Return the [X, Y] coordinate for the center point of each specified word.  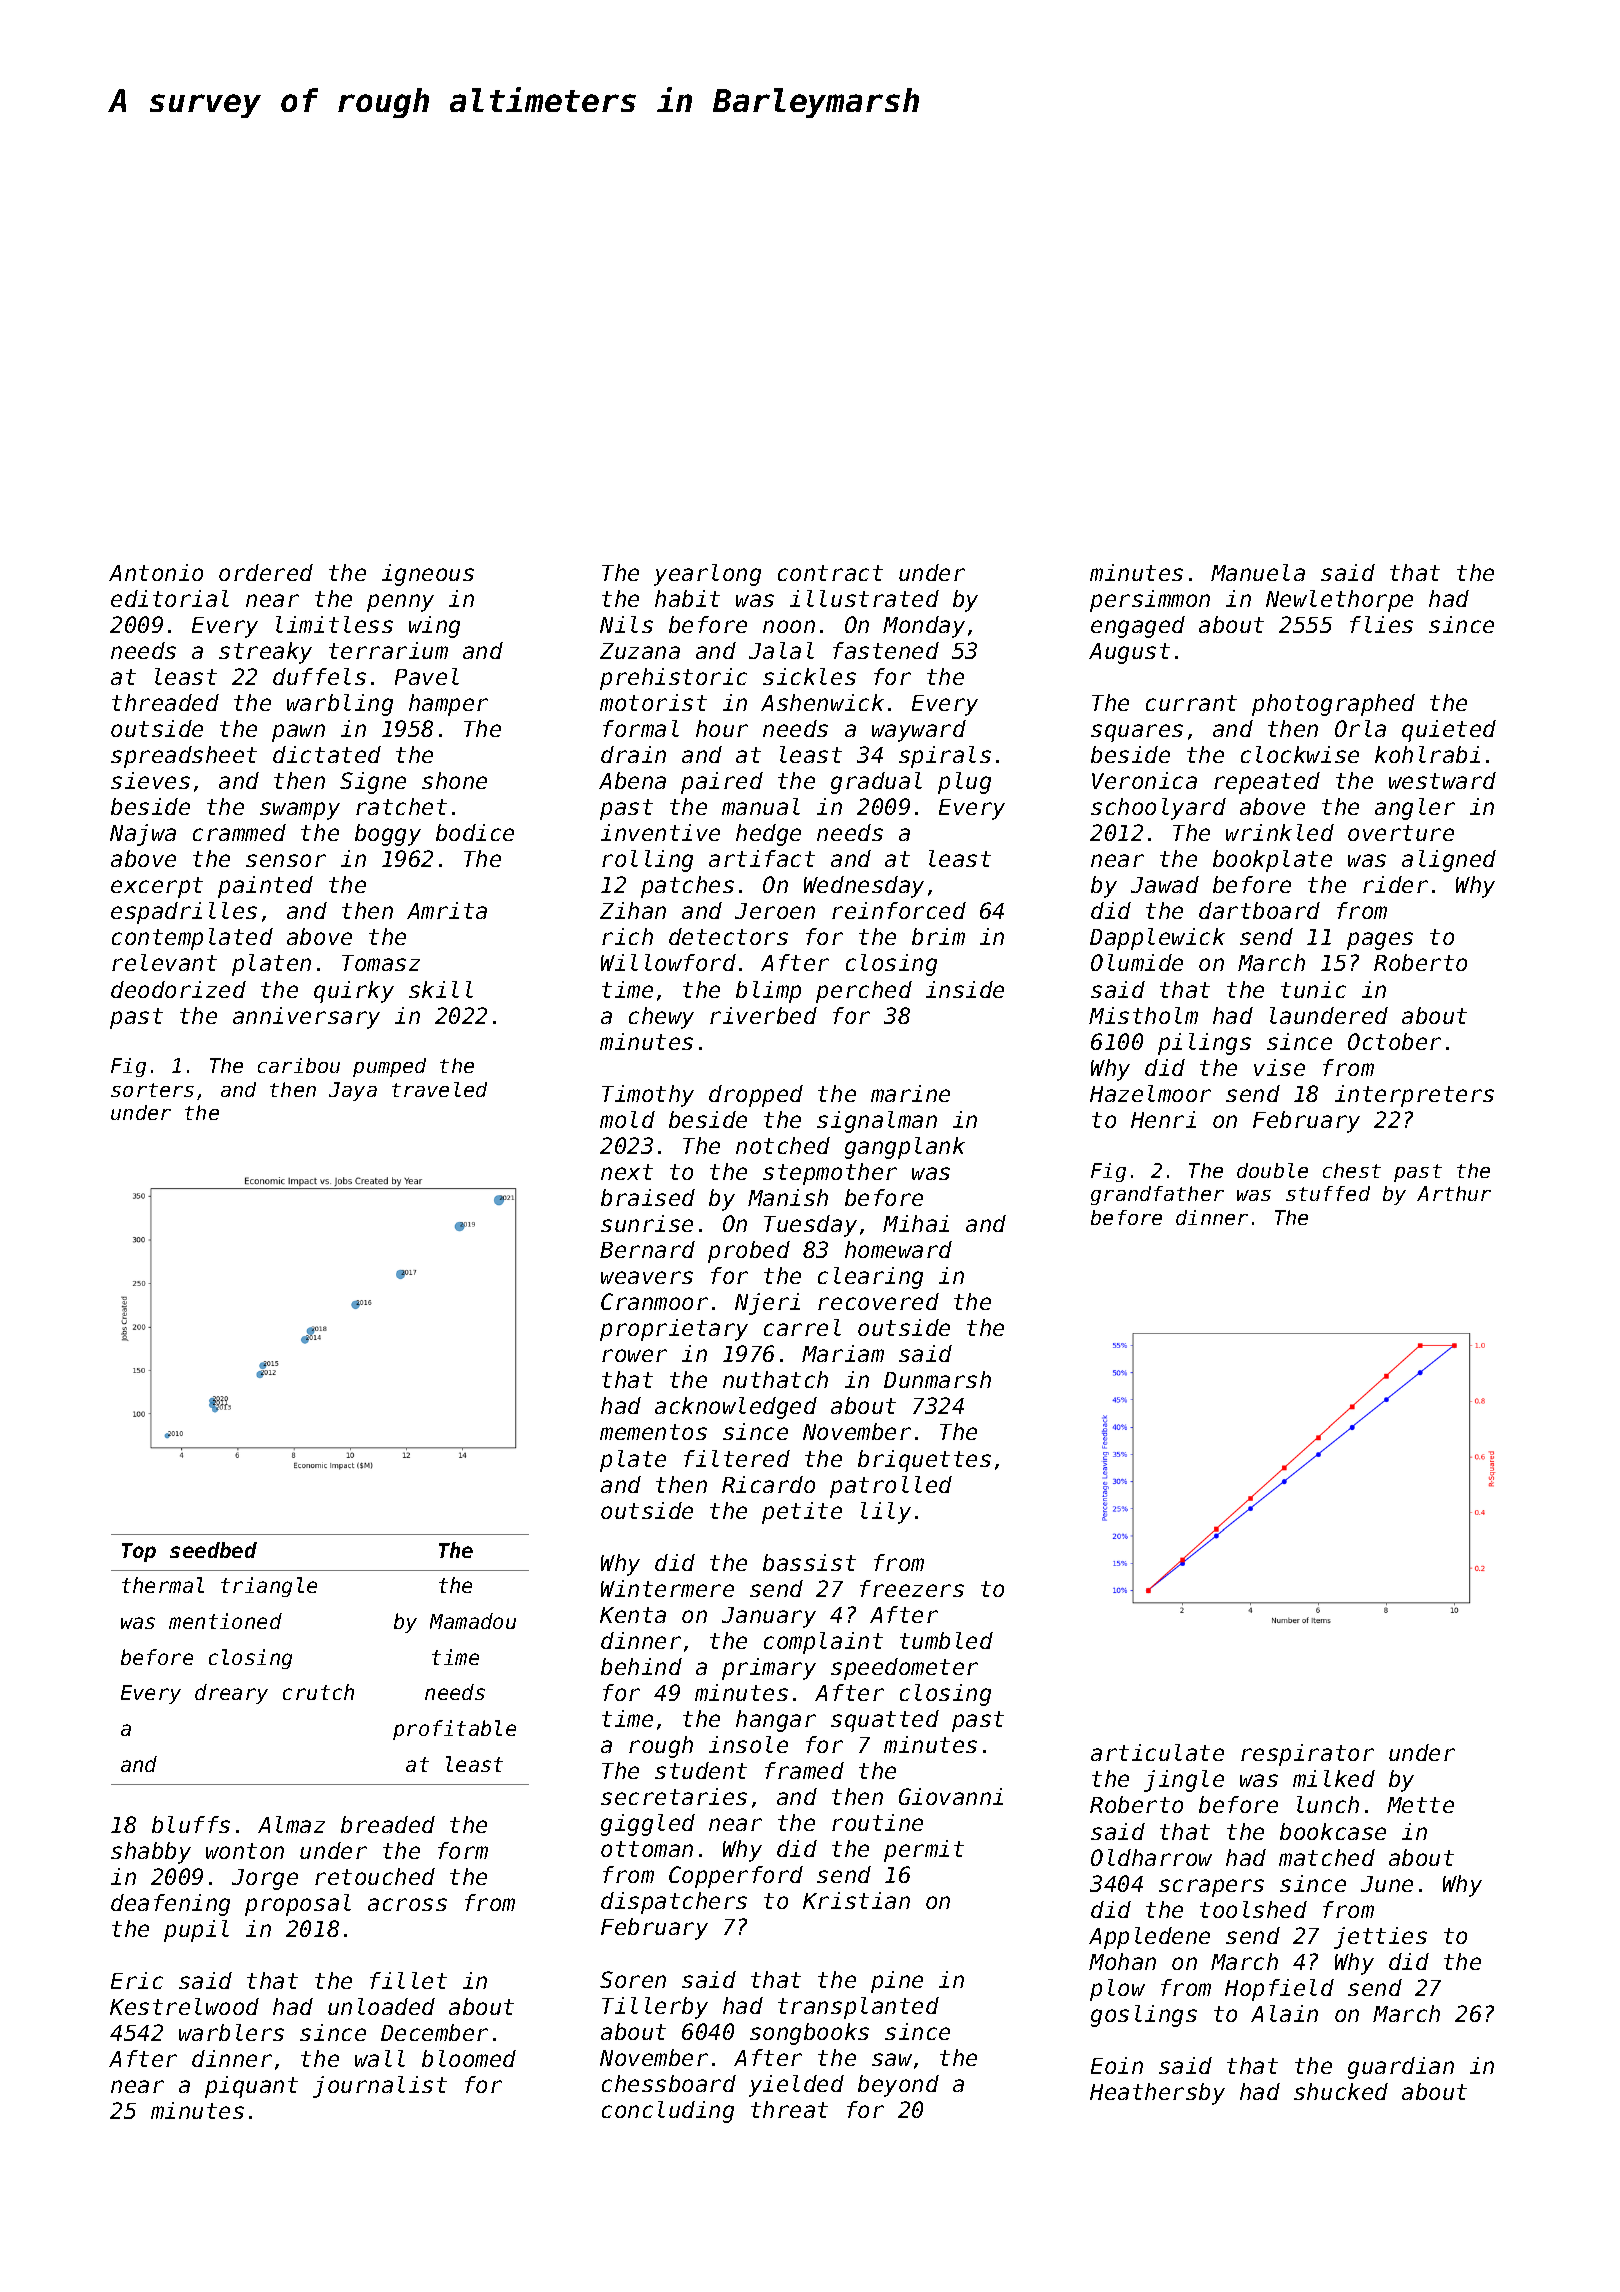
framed [804, 1770]
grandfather [1157, 1195]
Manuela [1258, 572]
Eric [137, 1980]
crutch [318, 1692]
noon [789, 626]
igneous [428, 575]
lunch [1328, 1804]
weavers [647, 1277]
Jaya [353, 1091]
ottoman [647, 1849]
